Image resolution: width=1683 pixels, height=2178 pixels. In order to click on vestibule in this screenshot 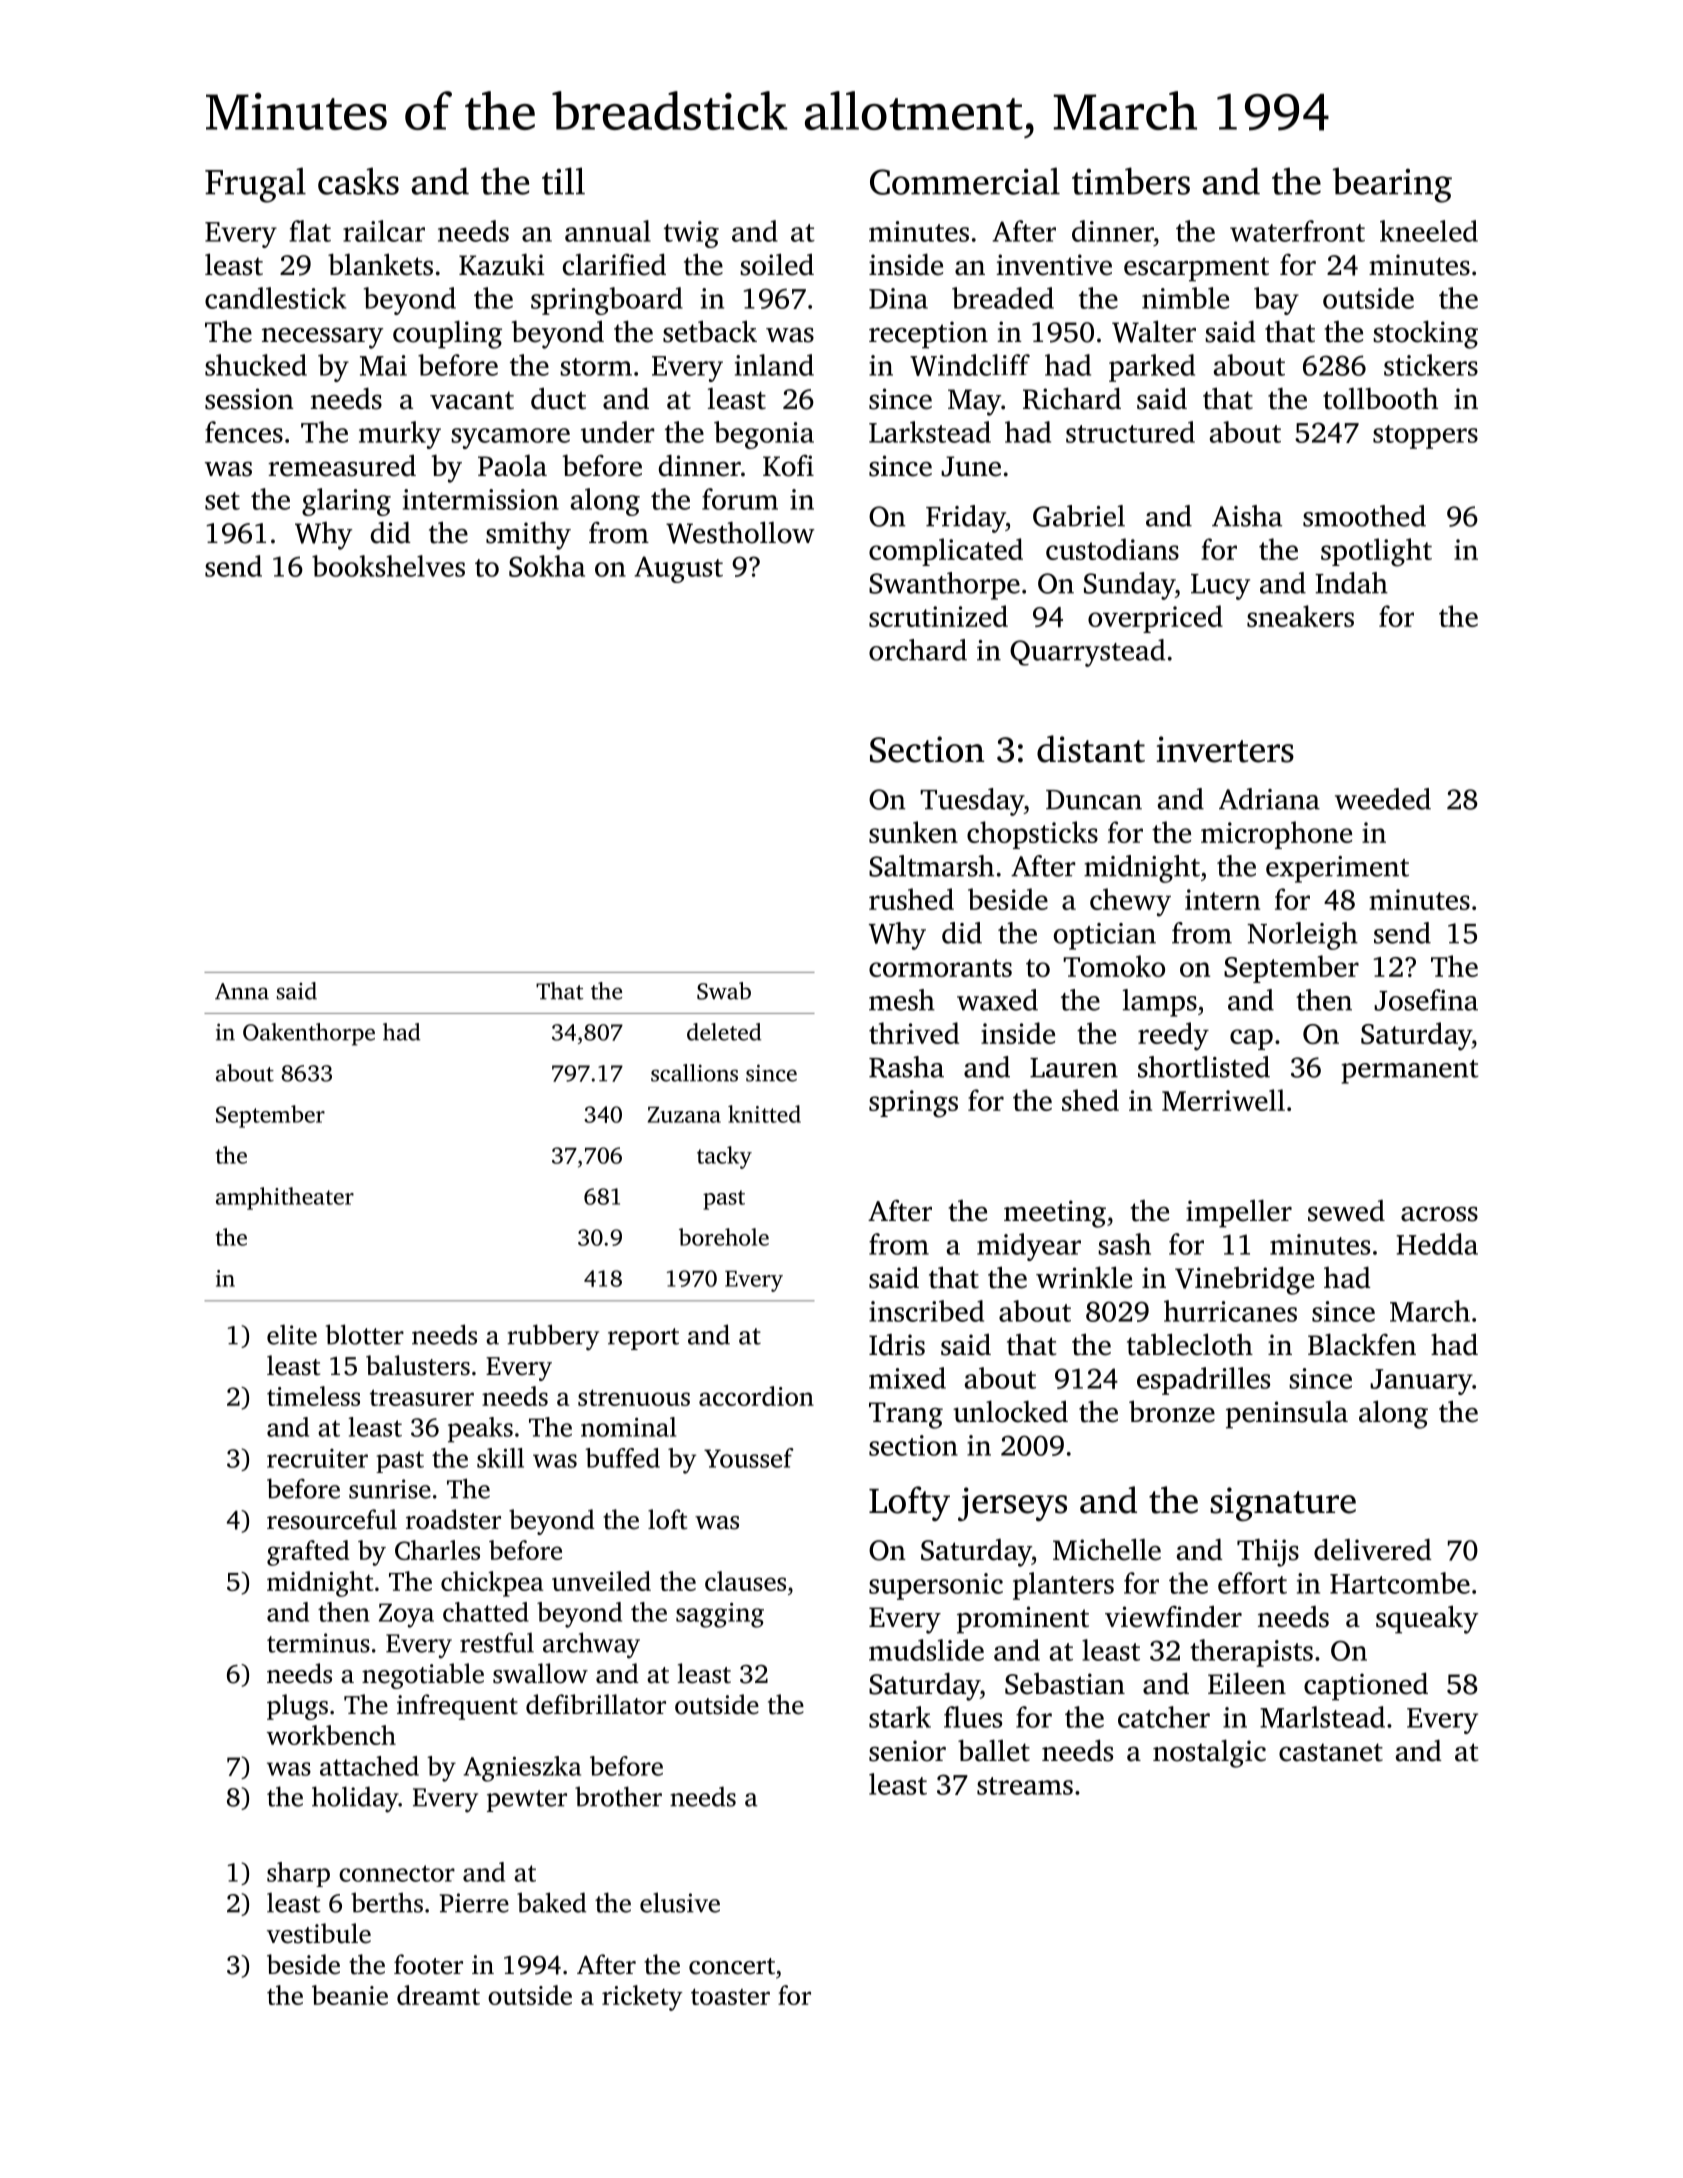, I will do `click(319, 1933)`.
